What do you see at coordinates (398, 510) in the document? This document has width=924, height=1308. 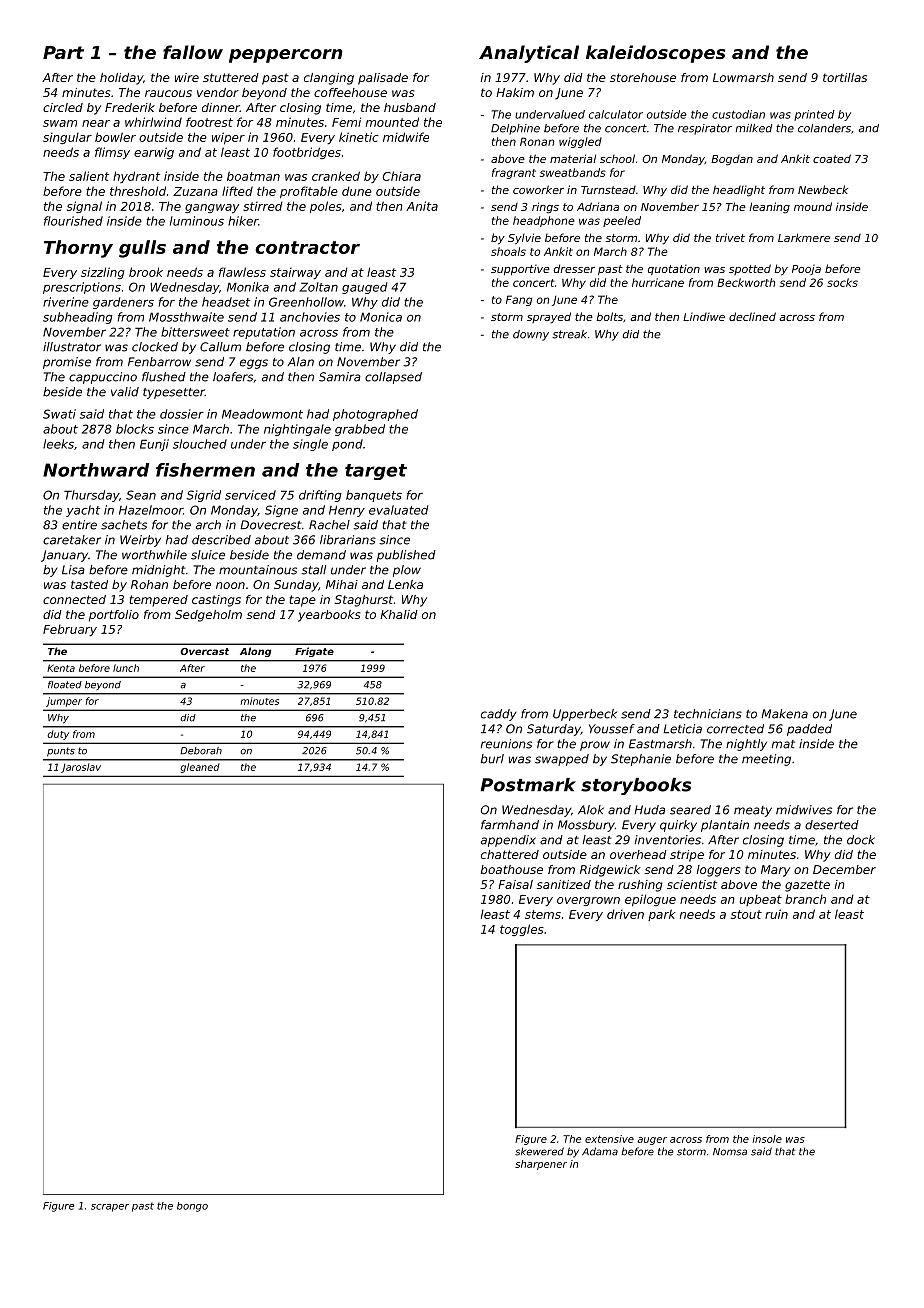 I see `evaluated` at bounding box center [398, 510].
